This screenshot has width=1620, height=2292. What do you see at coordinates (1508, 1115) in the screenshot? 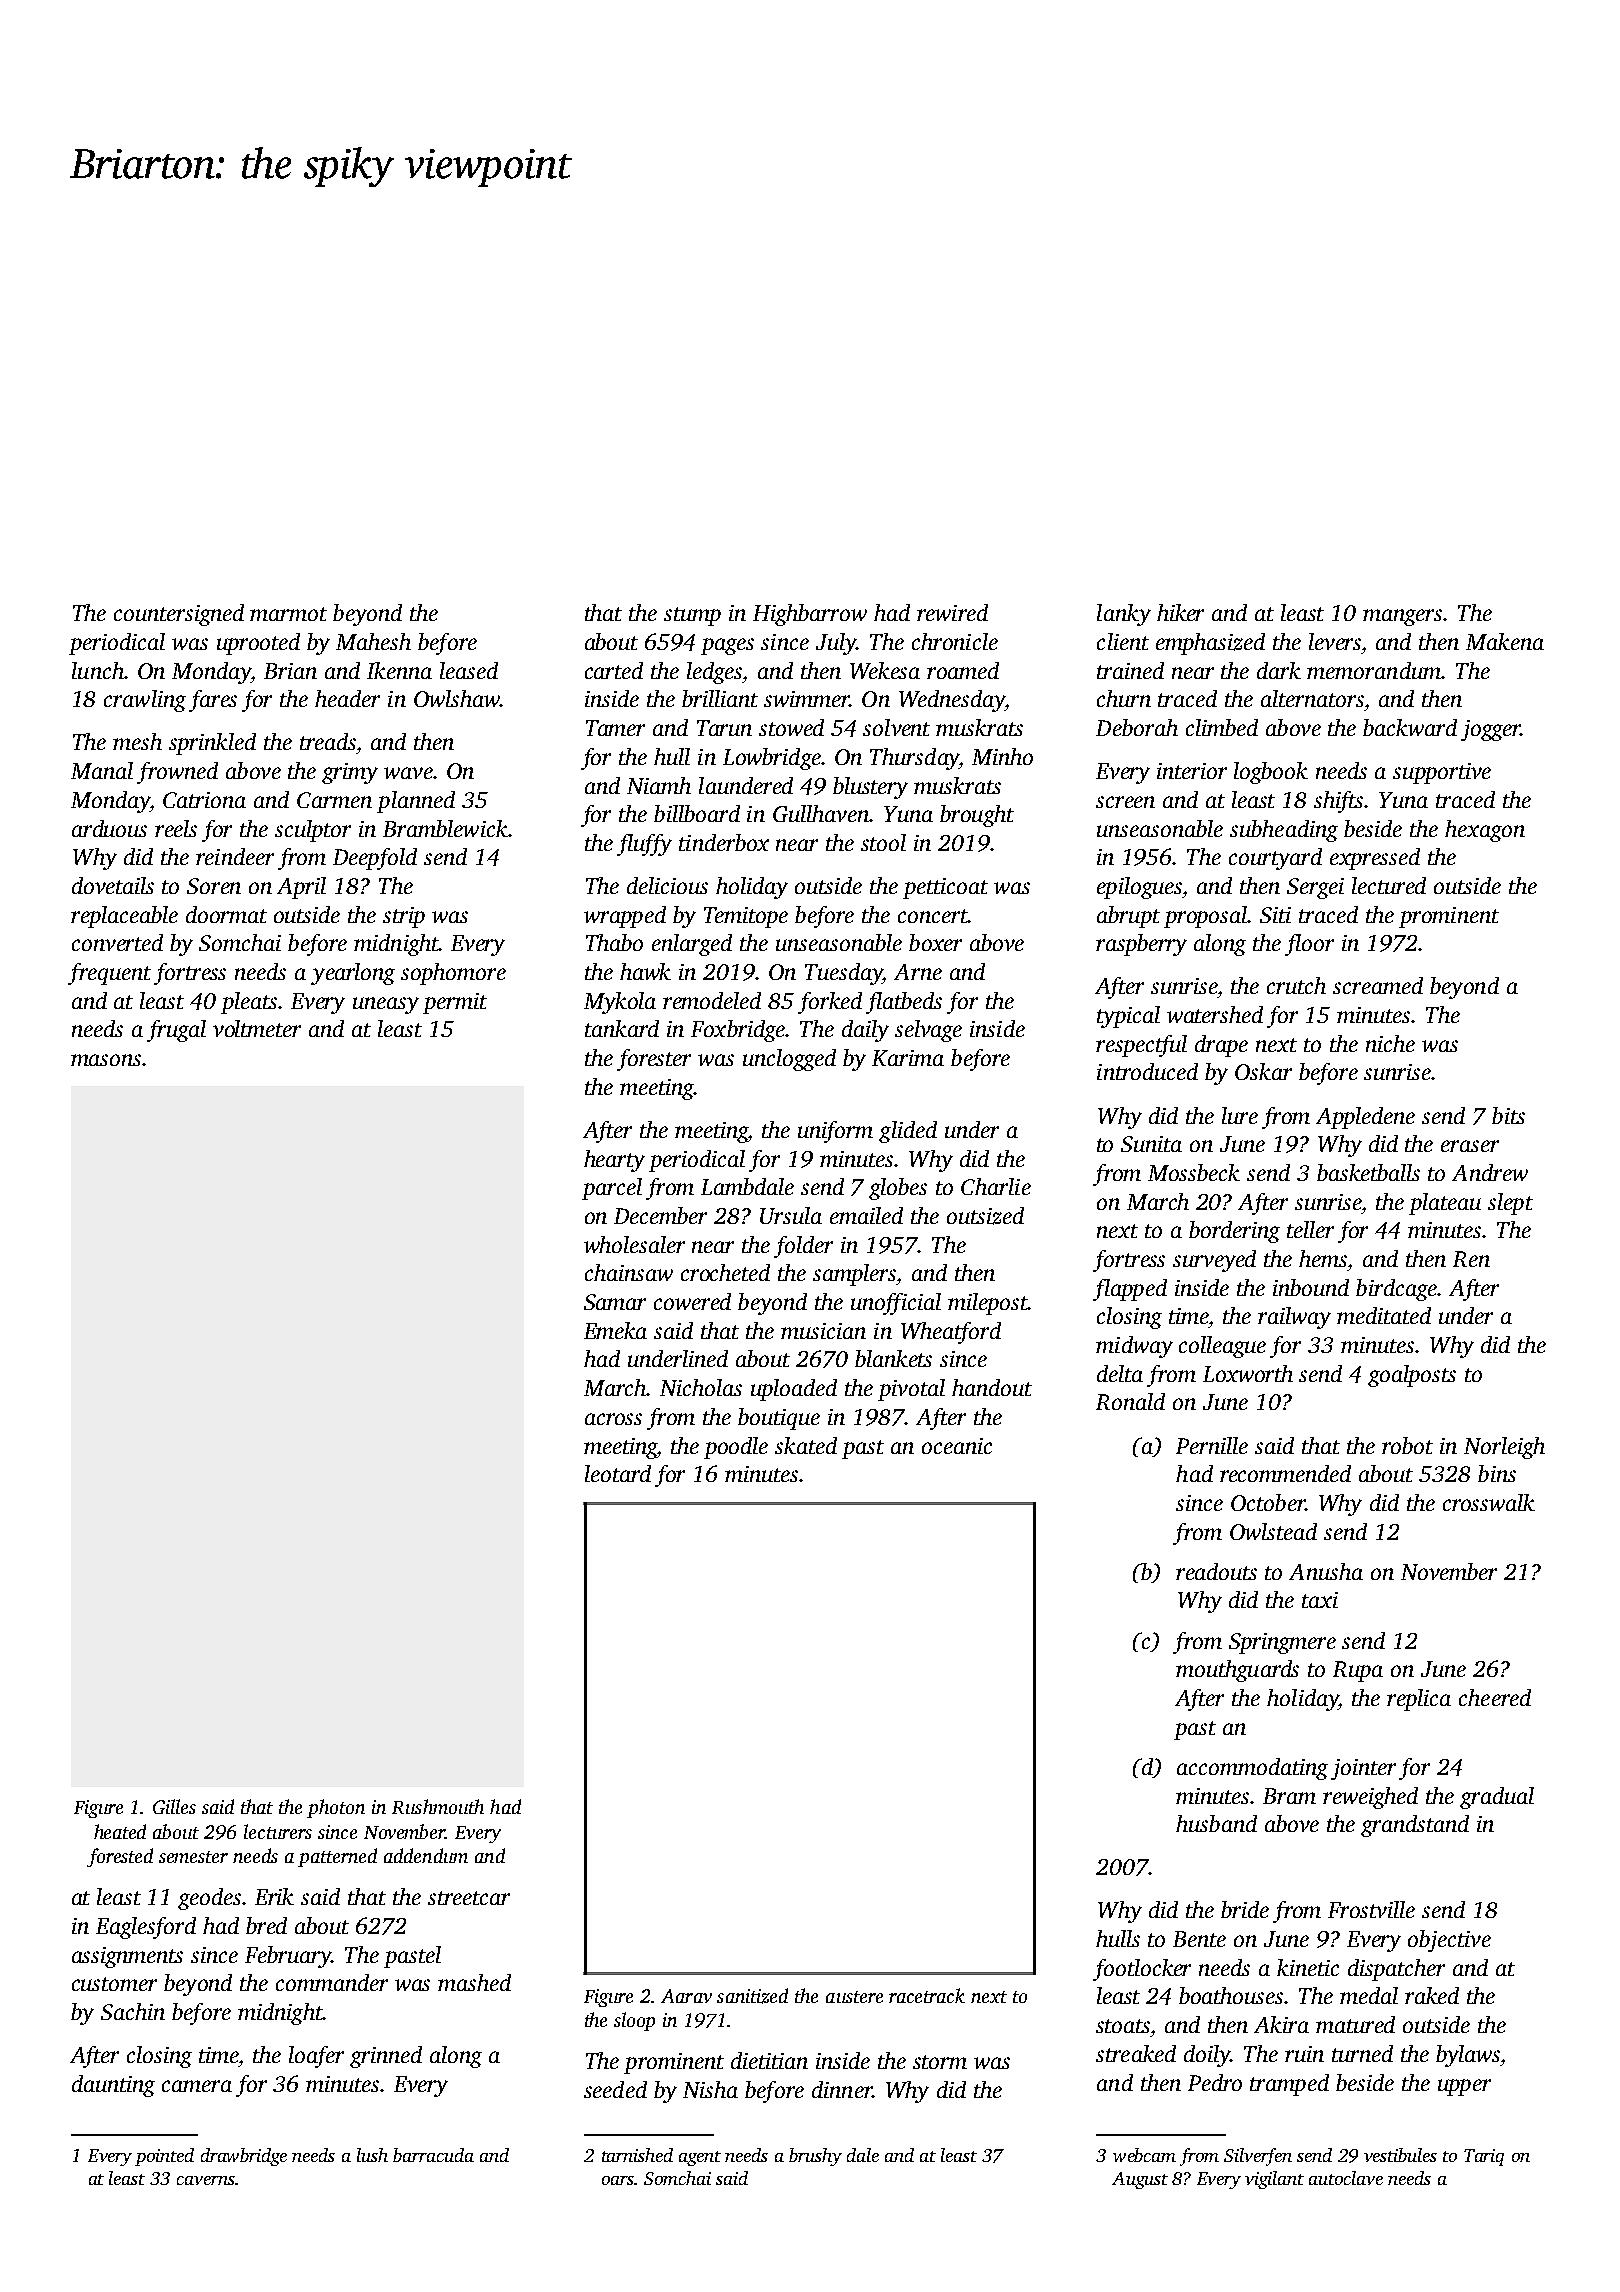
I see `bits` at bounding box center [1508, 1115].
